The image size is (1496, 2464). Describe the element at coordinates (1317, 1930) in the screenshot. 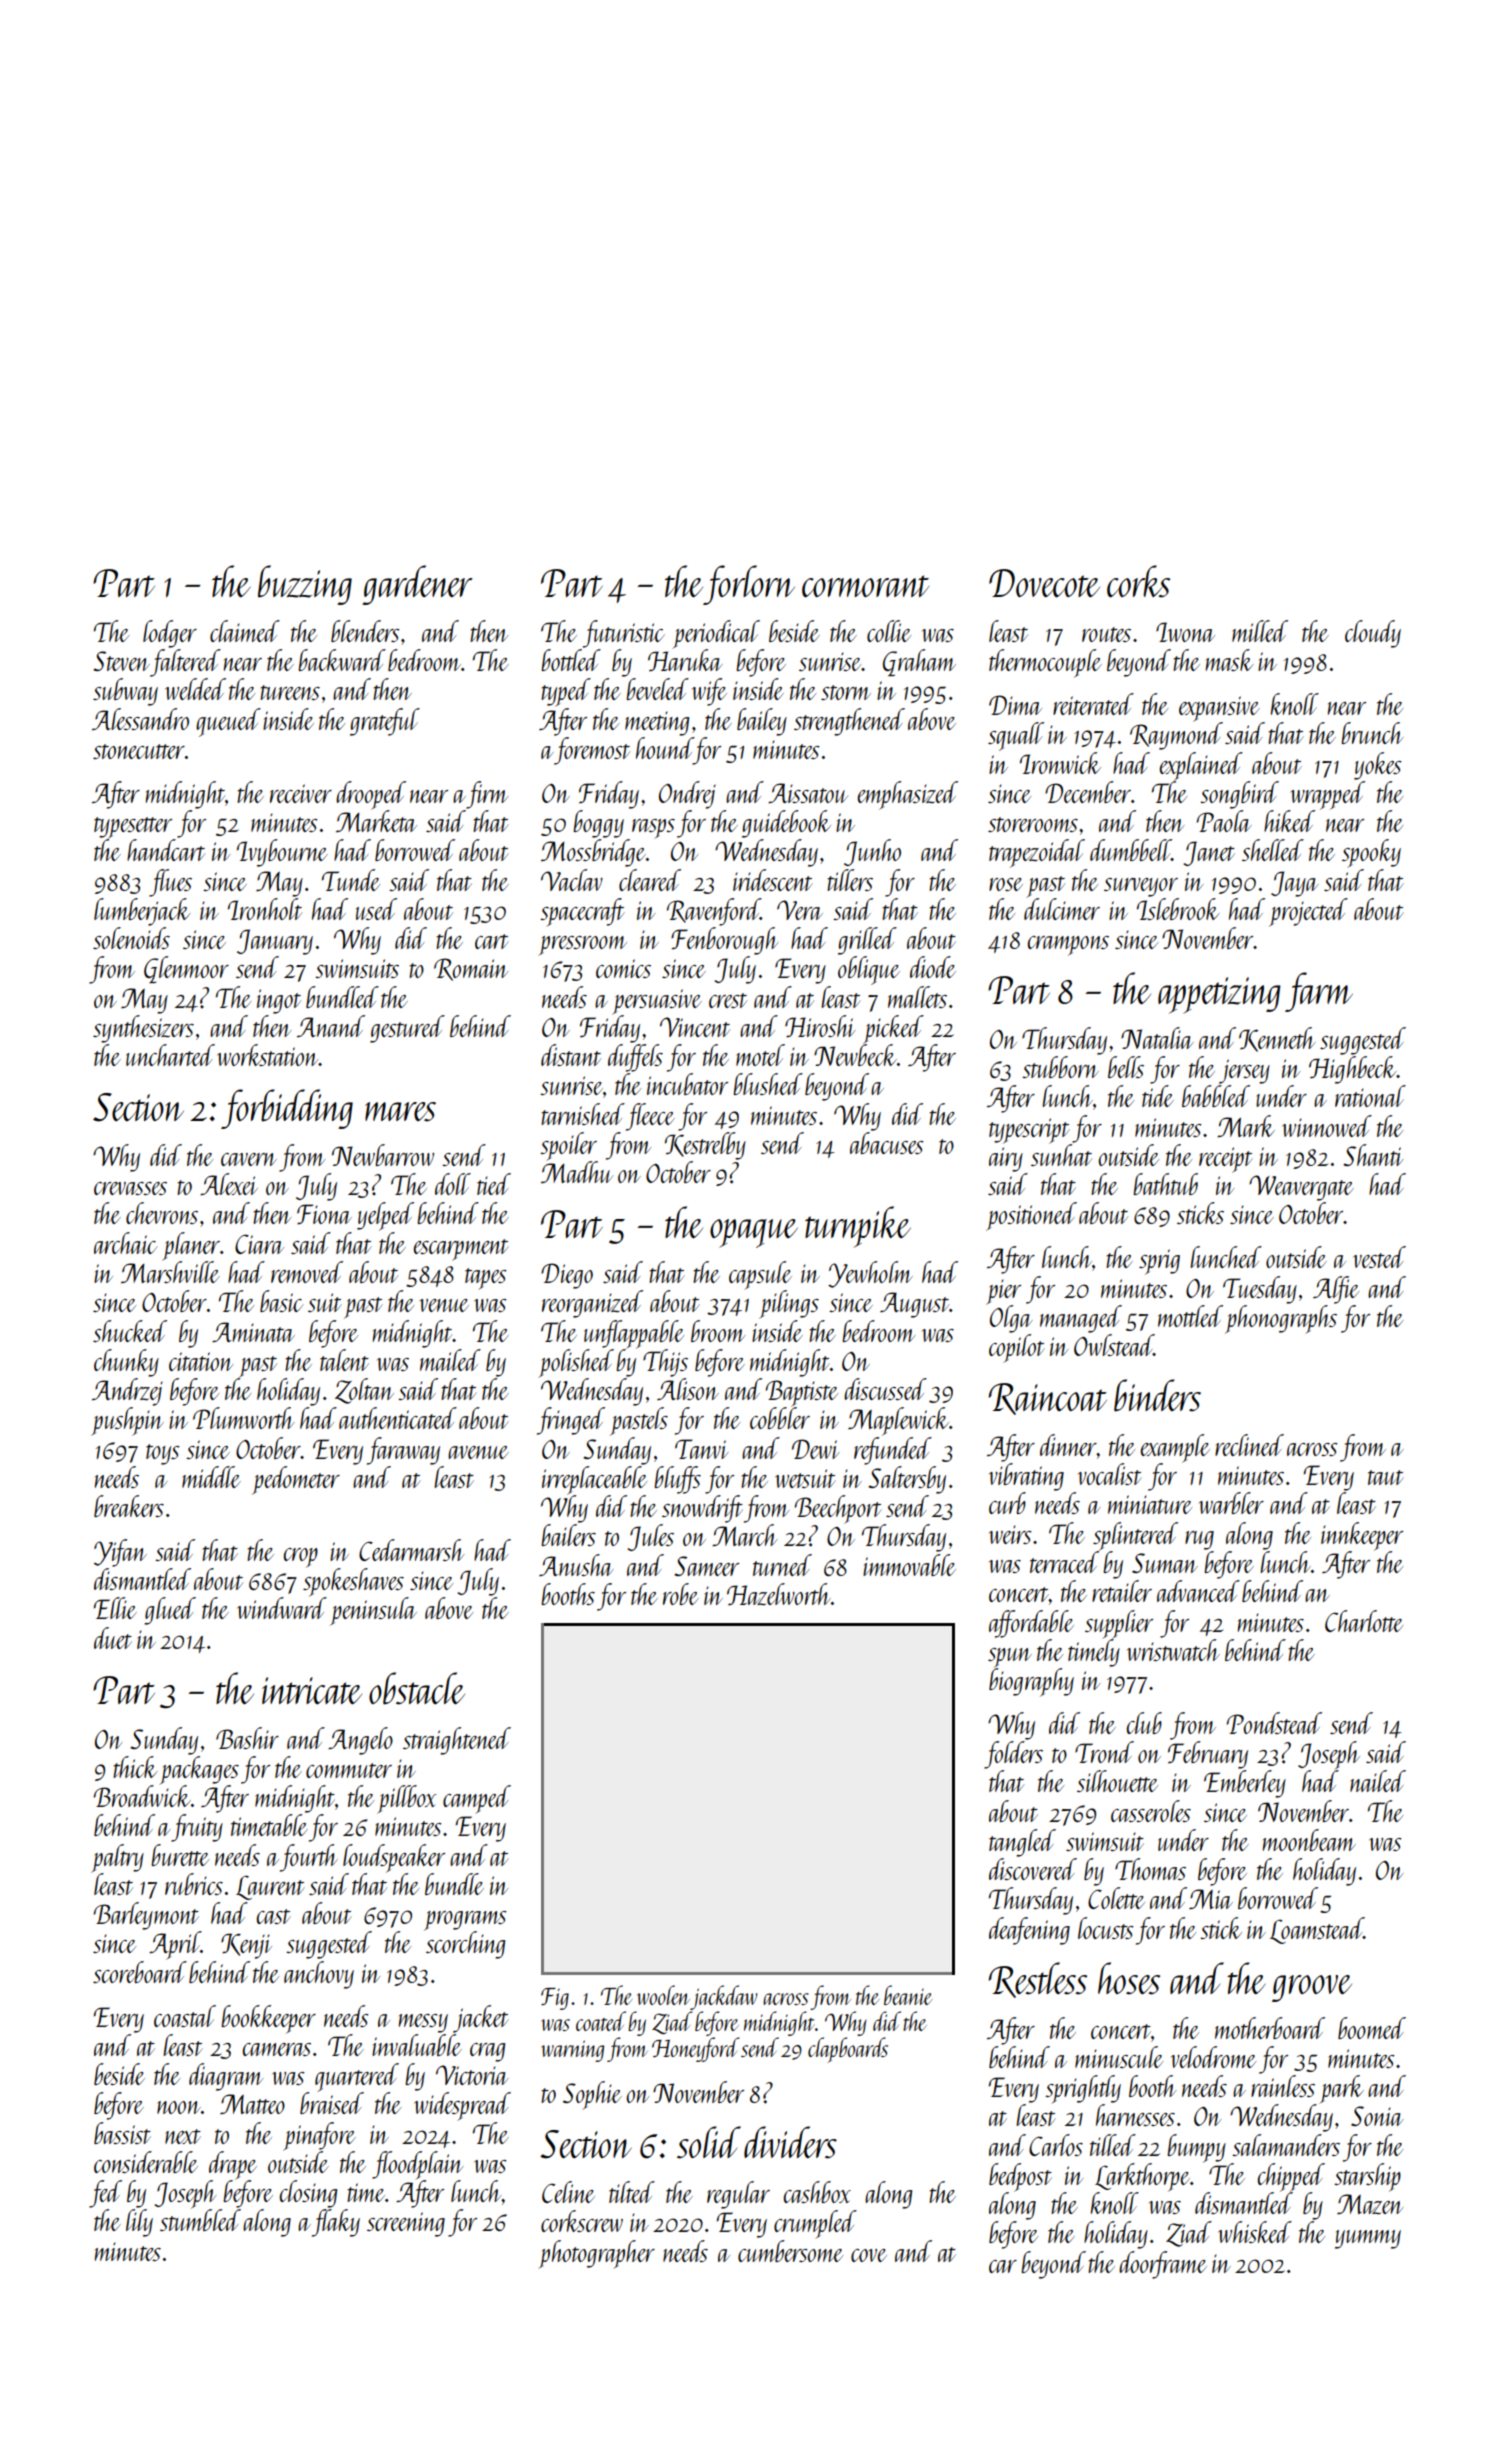

I see `Loamstead` at that location.
